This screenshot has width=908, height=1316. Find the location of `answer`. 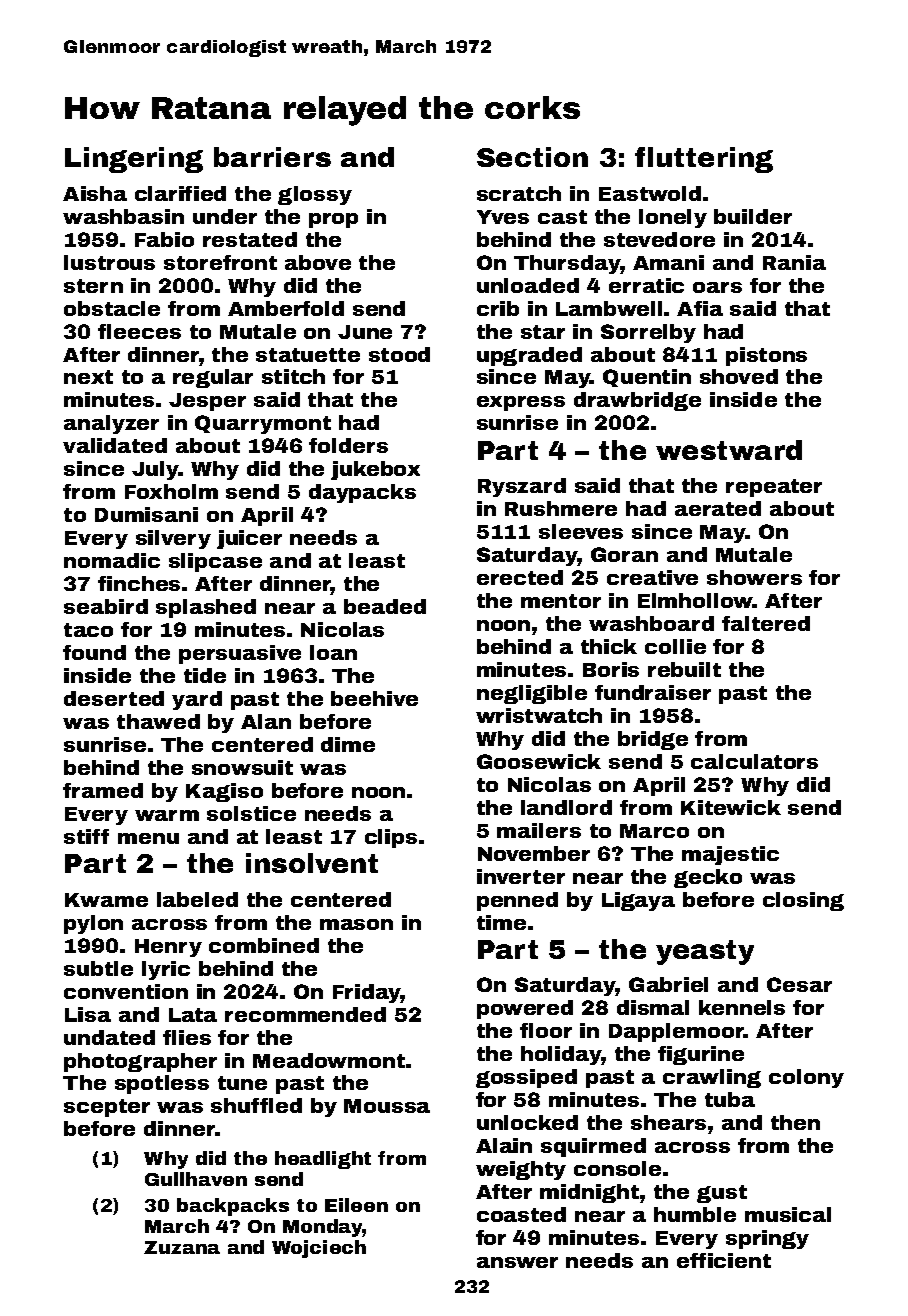

answer is located at coordinates (517, 1262).
